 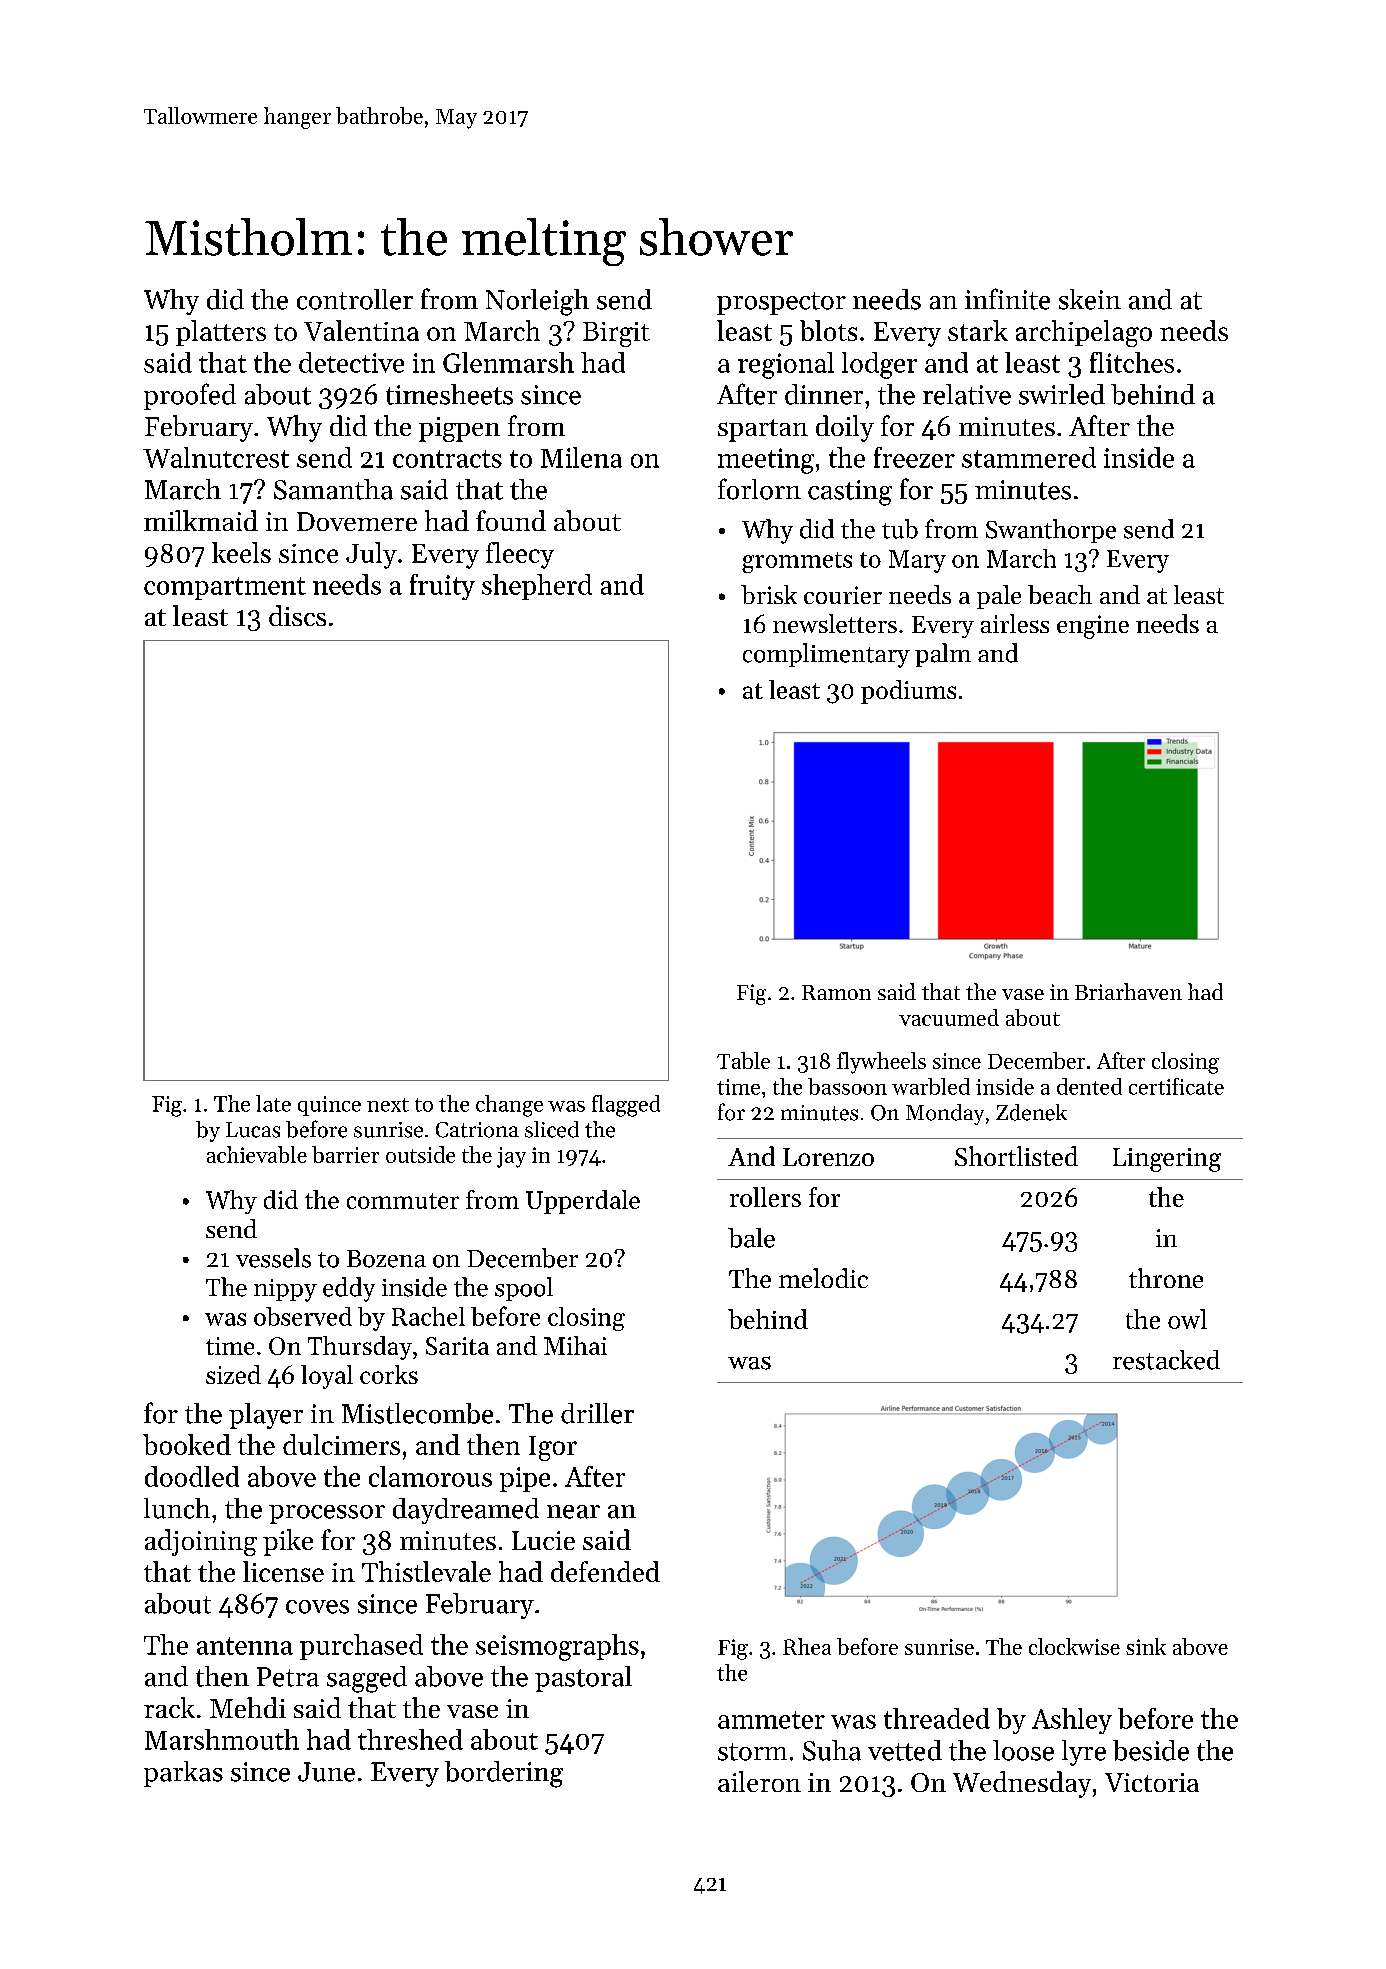 I want to click on pike, so click(x=288, y=1542).
